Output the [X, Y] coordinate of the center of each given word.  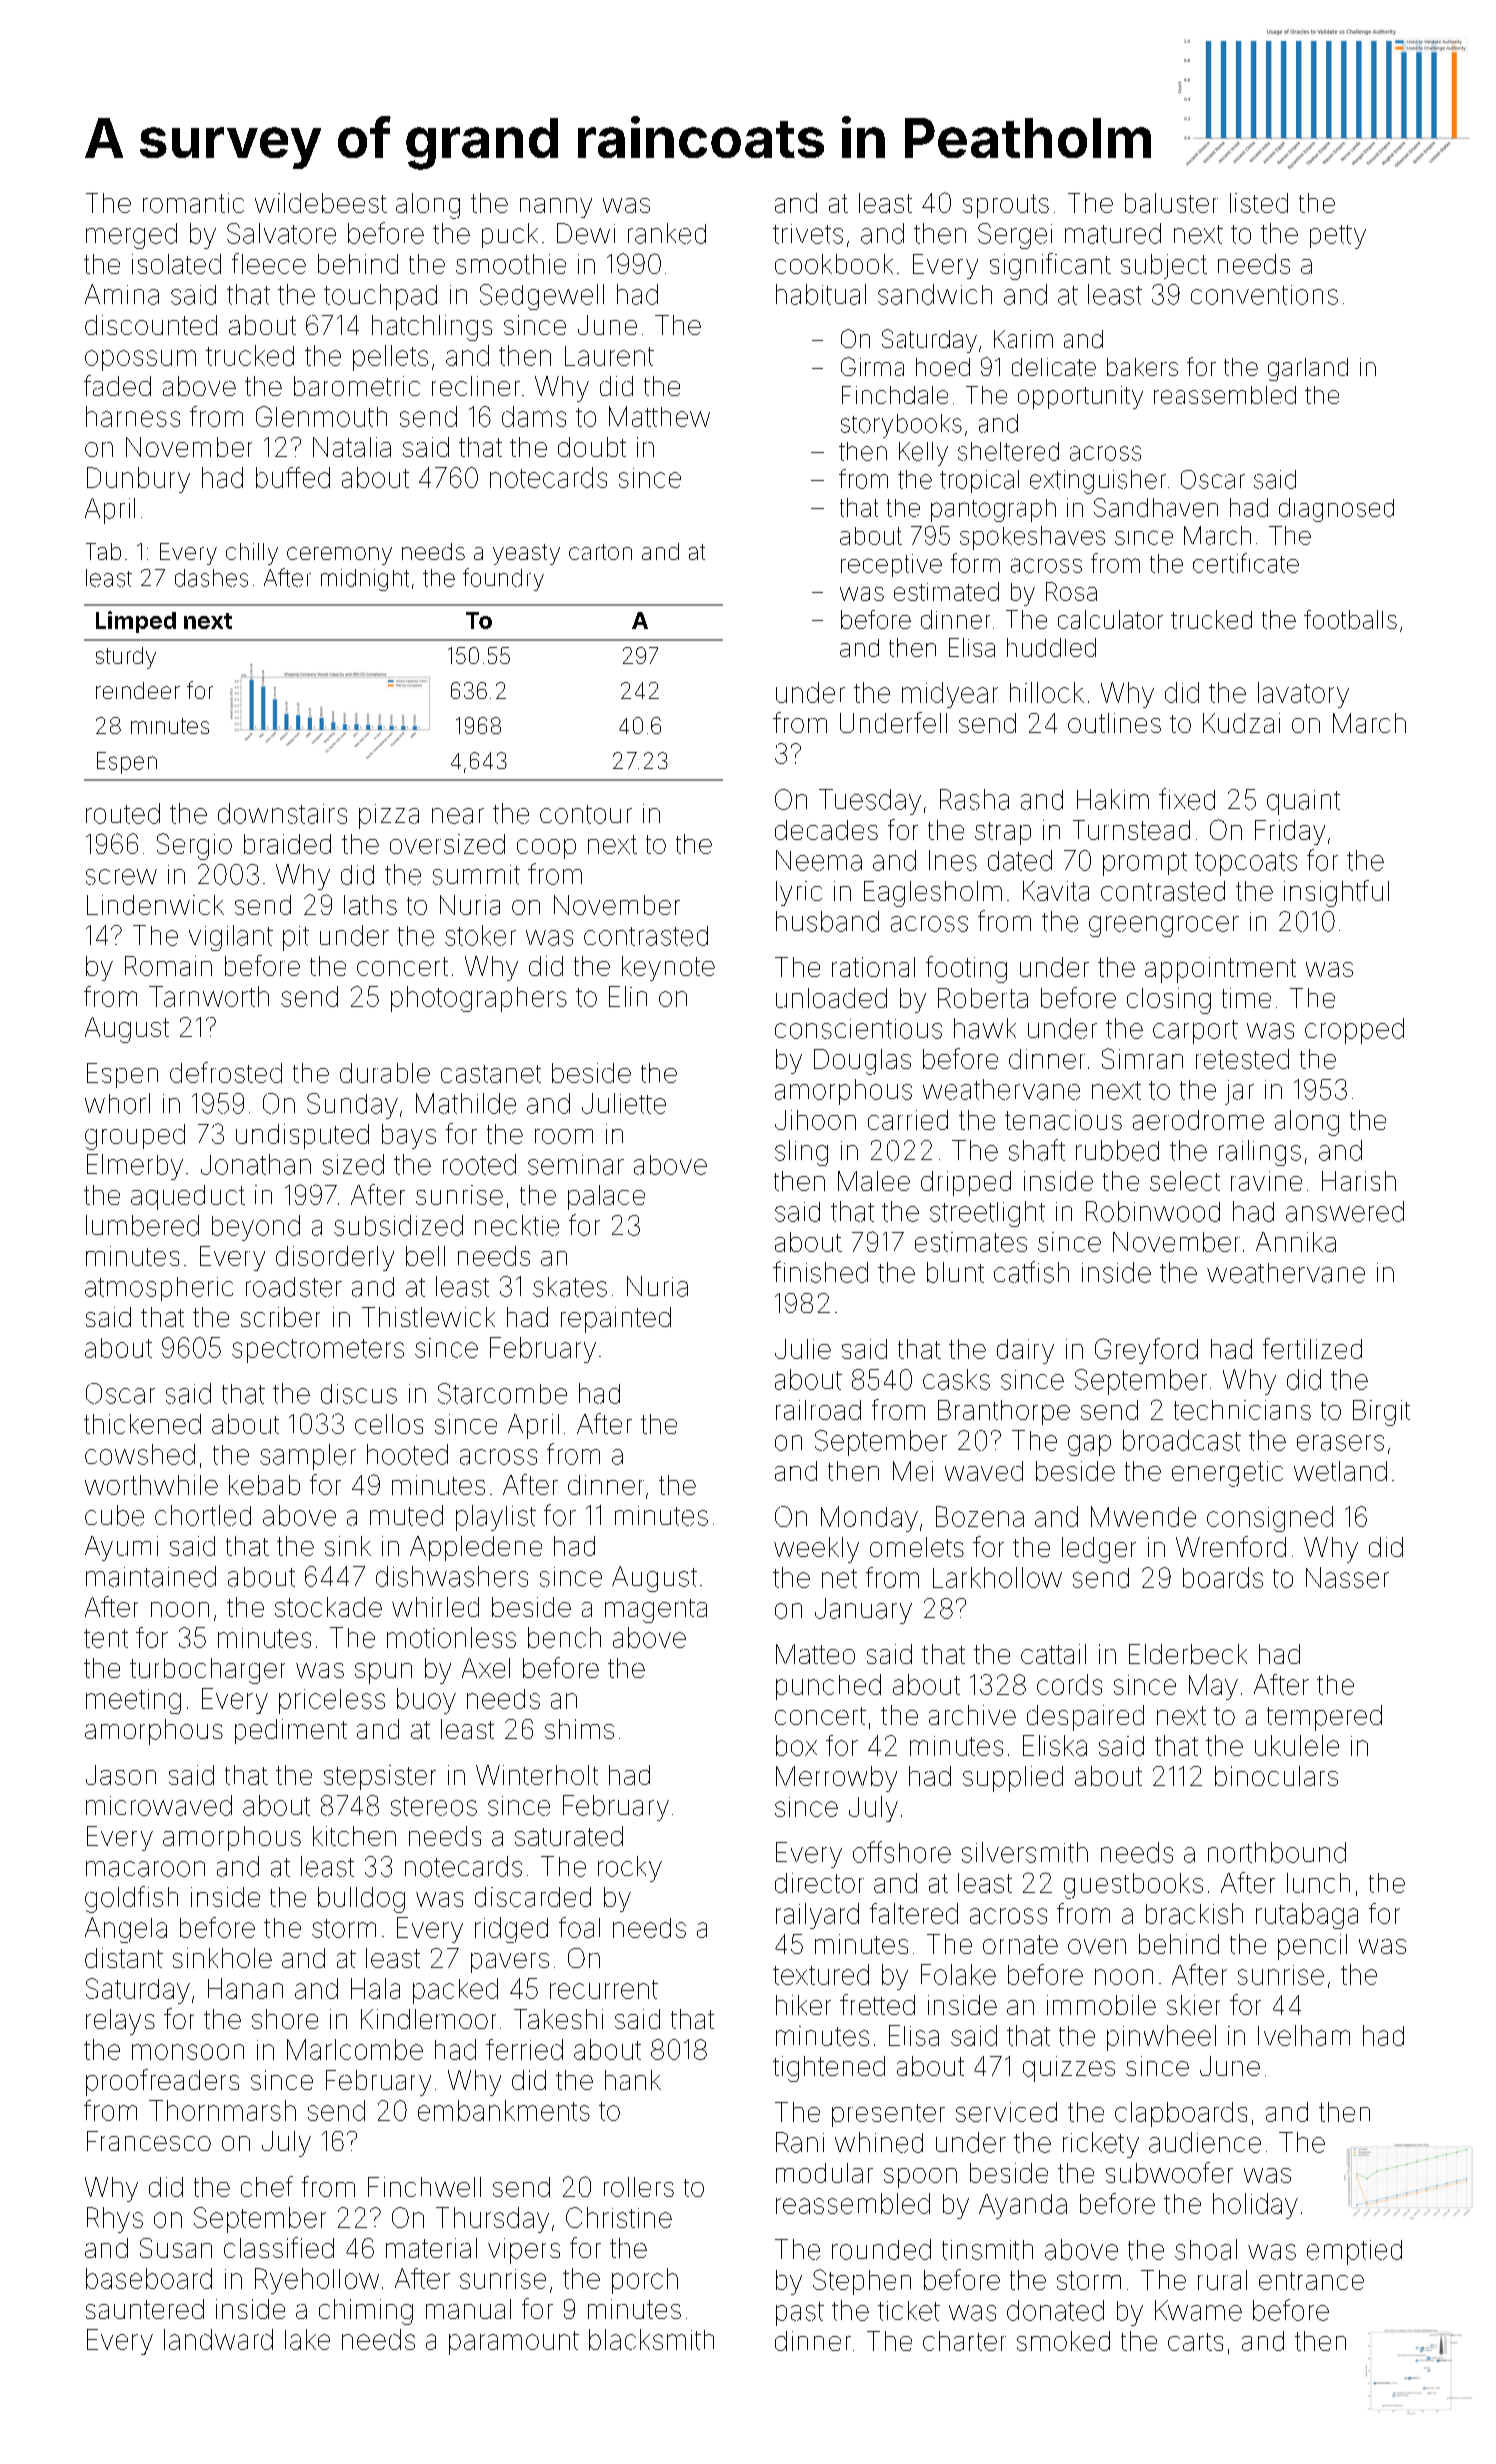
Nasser [1347, 1577]
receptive [891, 565]
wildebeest [321, 203]
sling [801, 1153]
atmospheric [159, 1289]
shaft [1037, 1150]
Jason [121, 1775]
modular [824, 2173]
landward [218, 2339]
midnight [365, 580]
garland [1308, 369]
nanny [556, 208]
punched [828, 1687]
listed [1259, 203]
